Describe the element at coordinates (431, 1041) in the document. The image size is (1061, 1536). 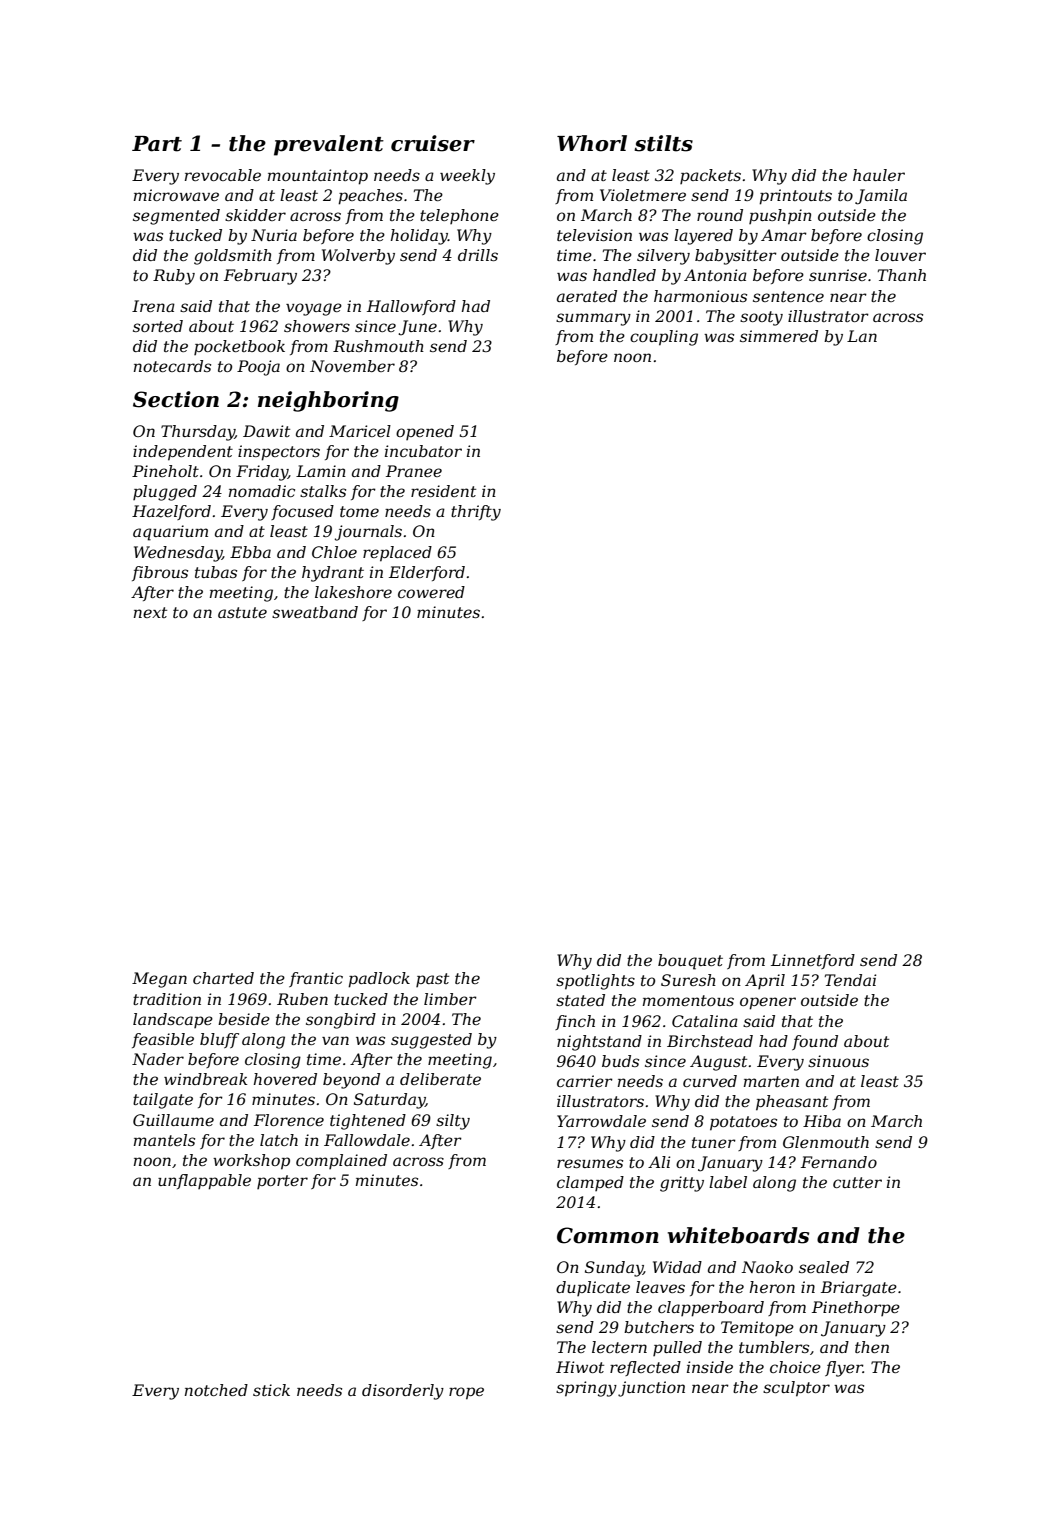
I see `suggested` at that location.
